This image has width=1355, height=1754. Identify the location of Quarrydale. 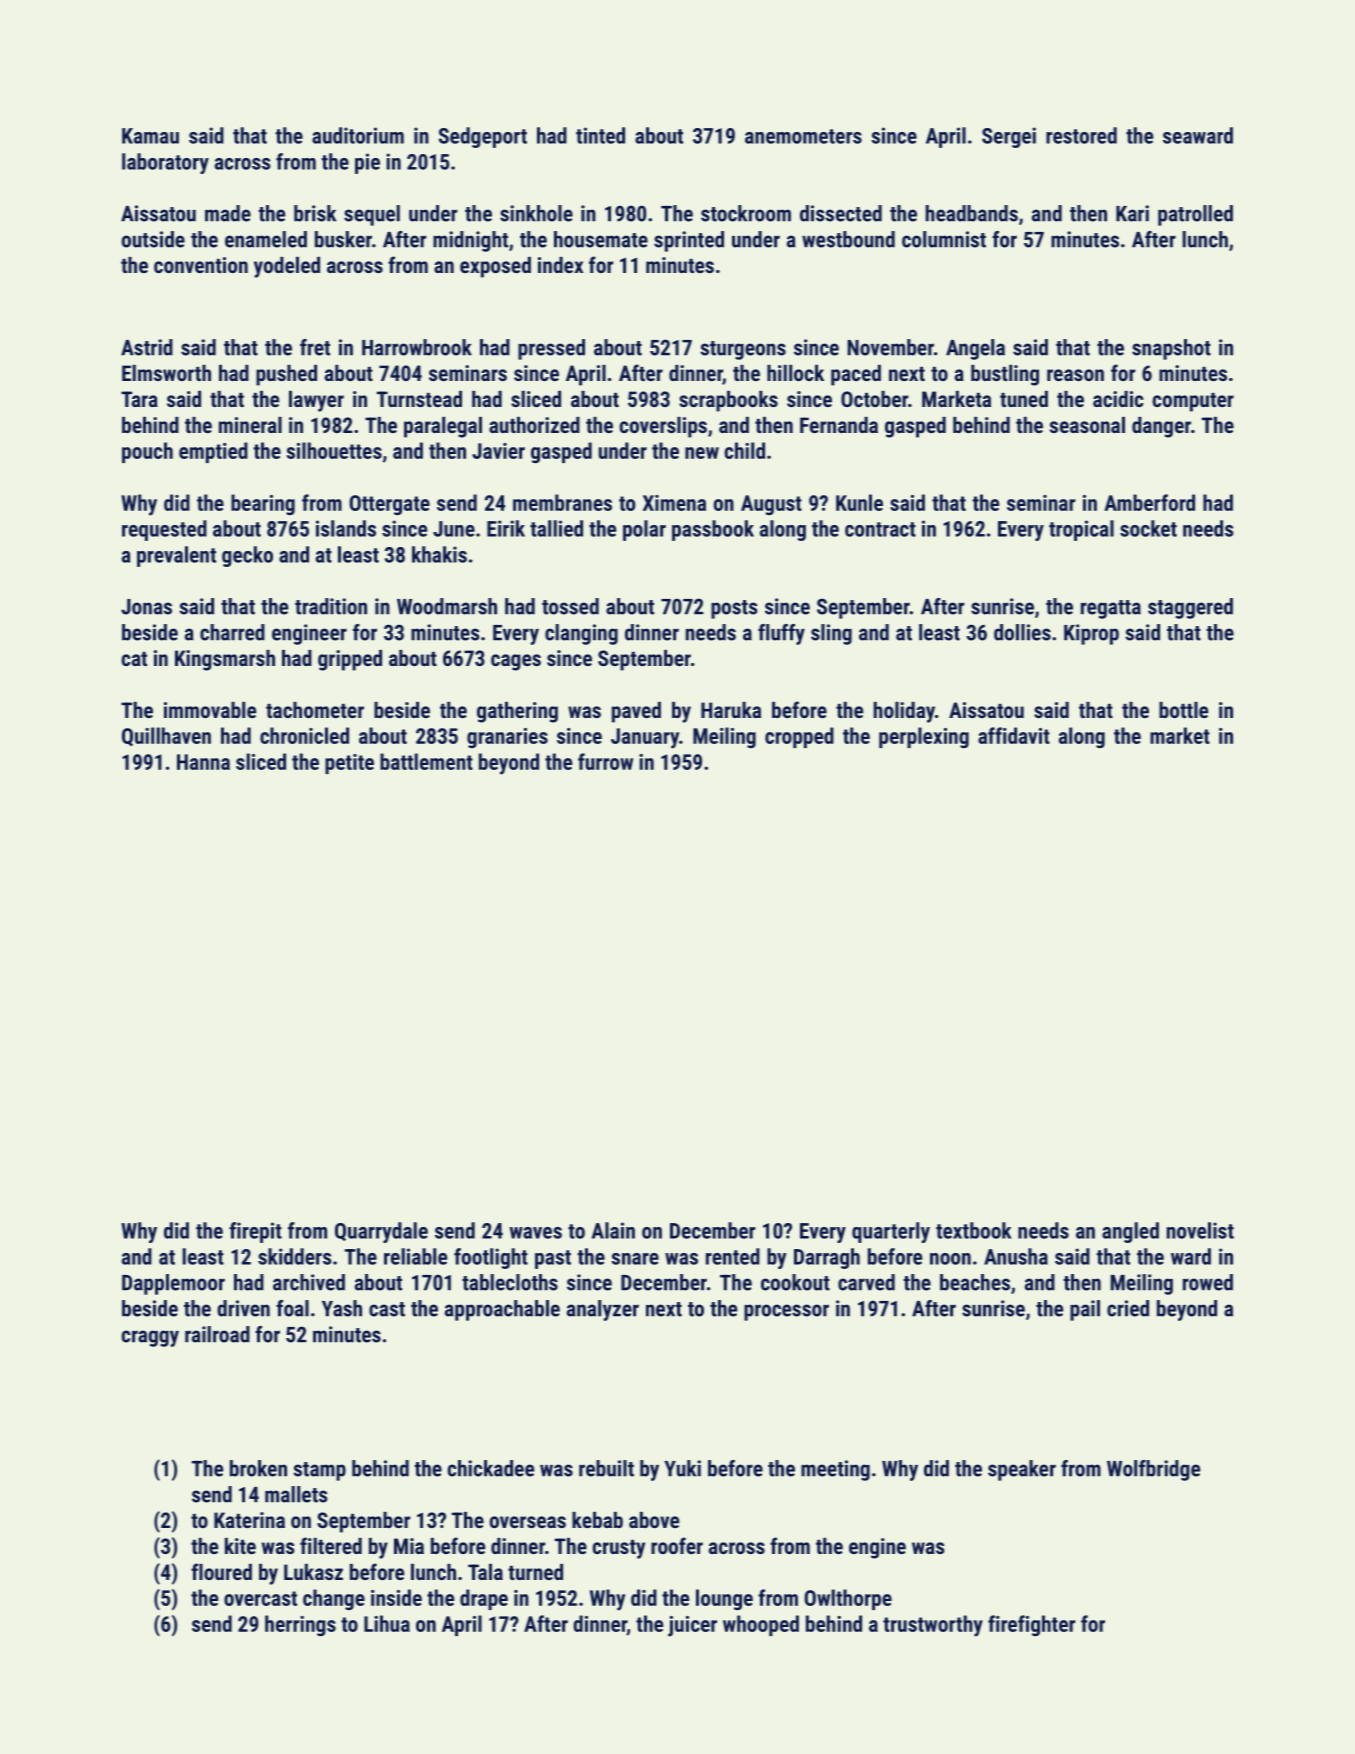
(381, 1232).
